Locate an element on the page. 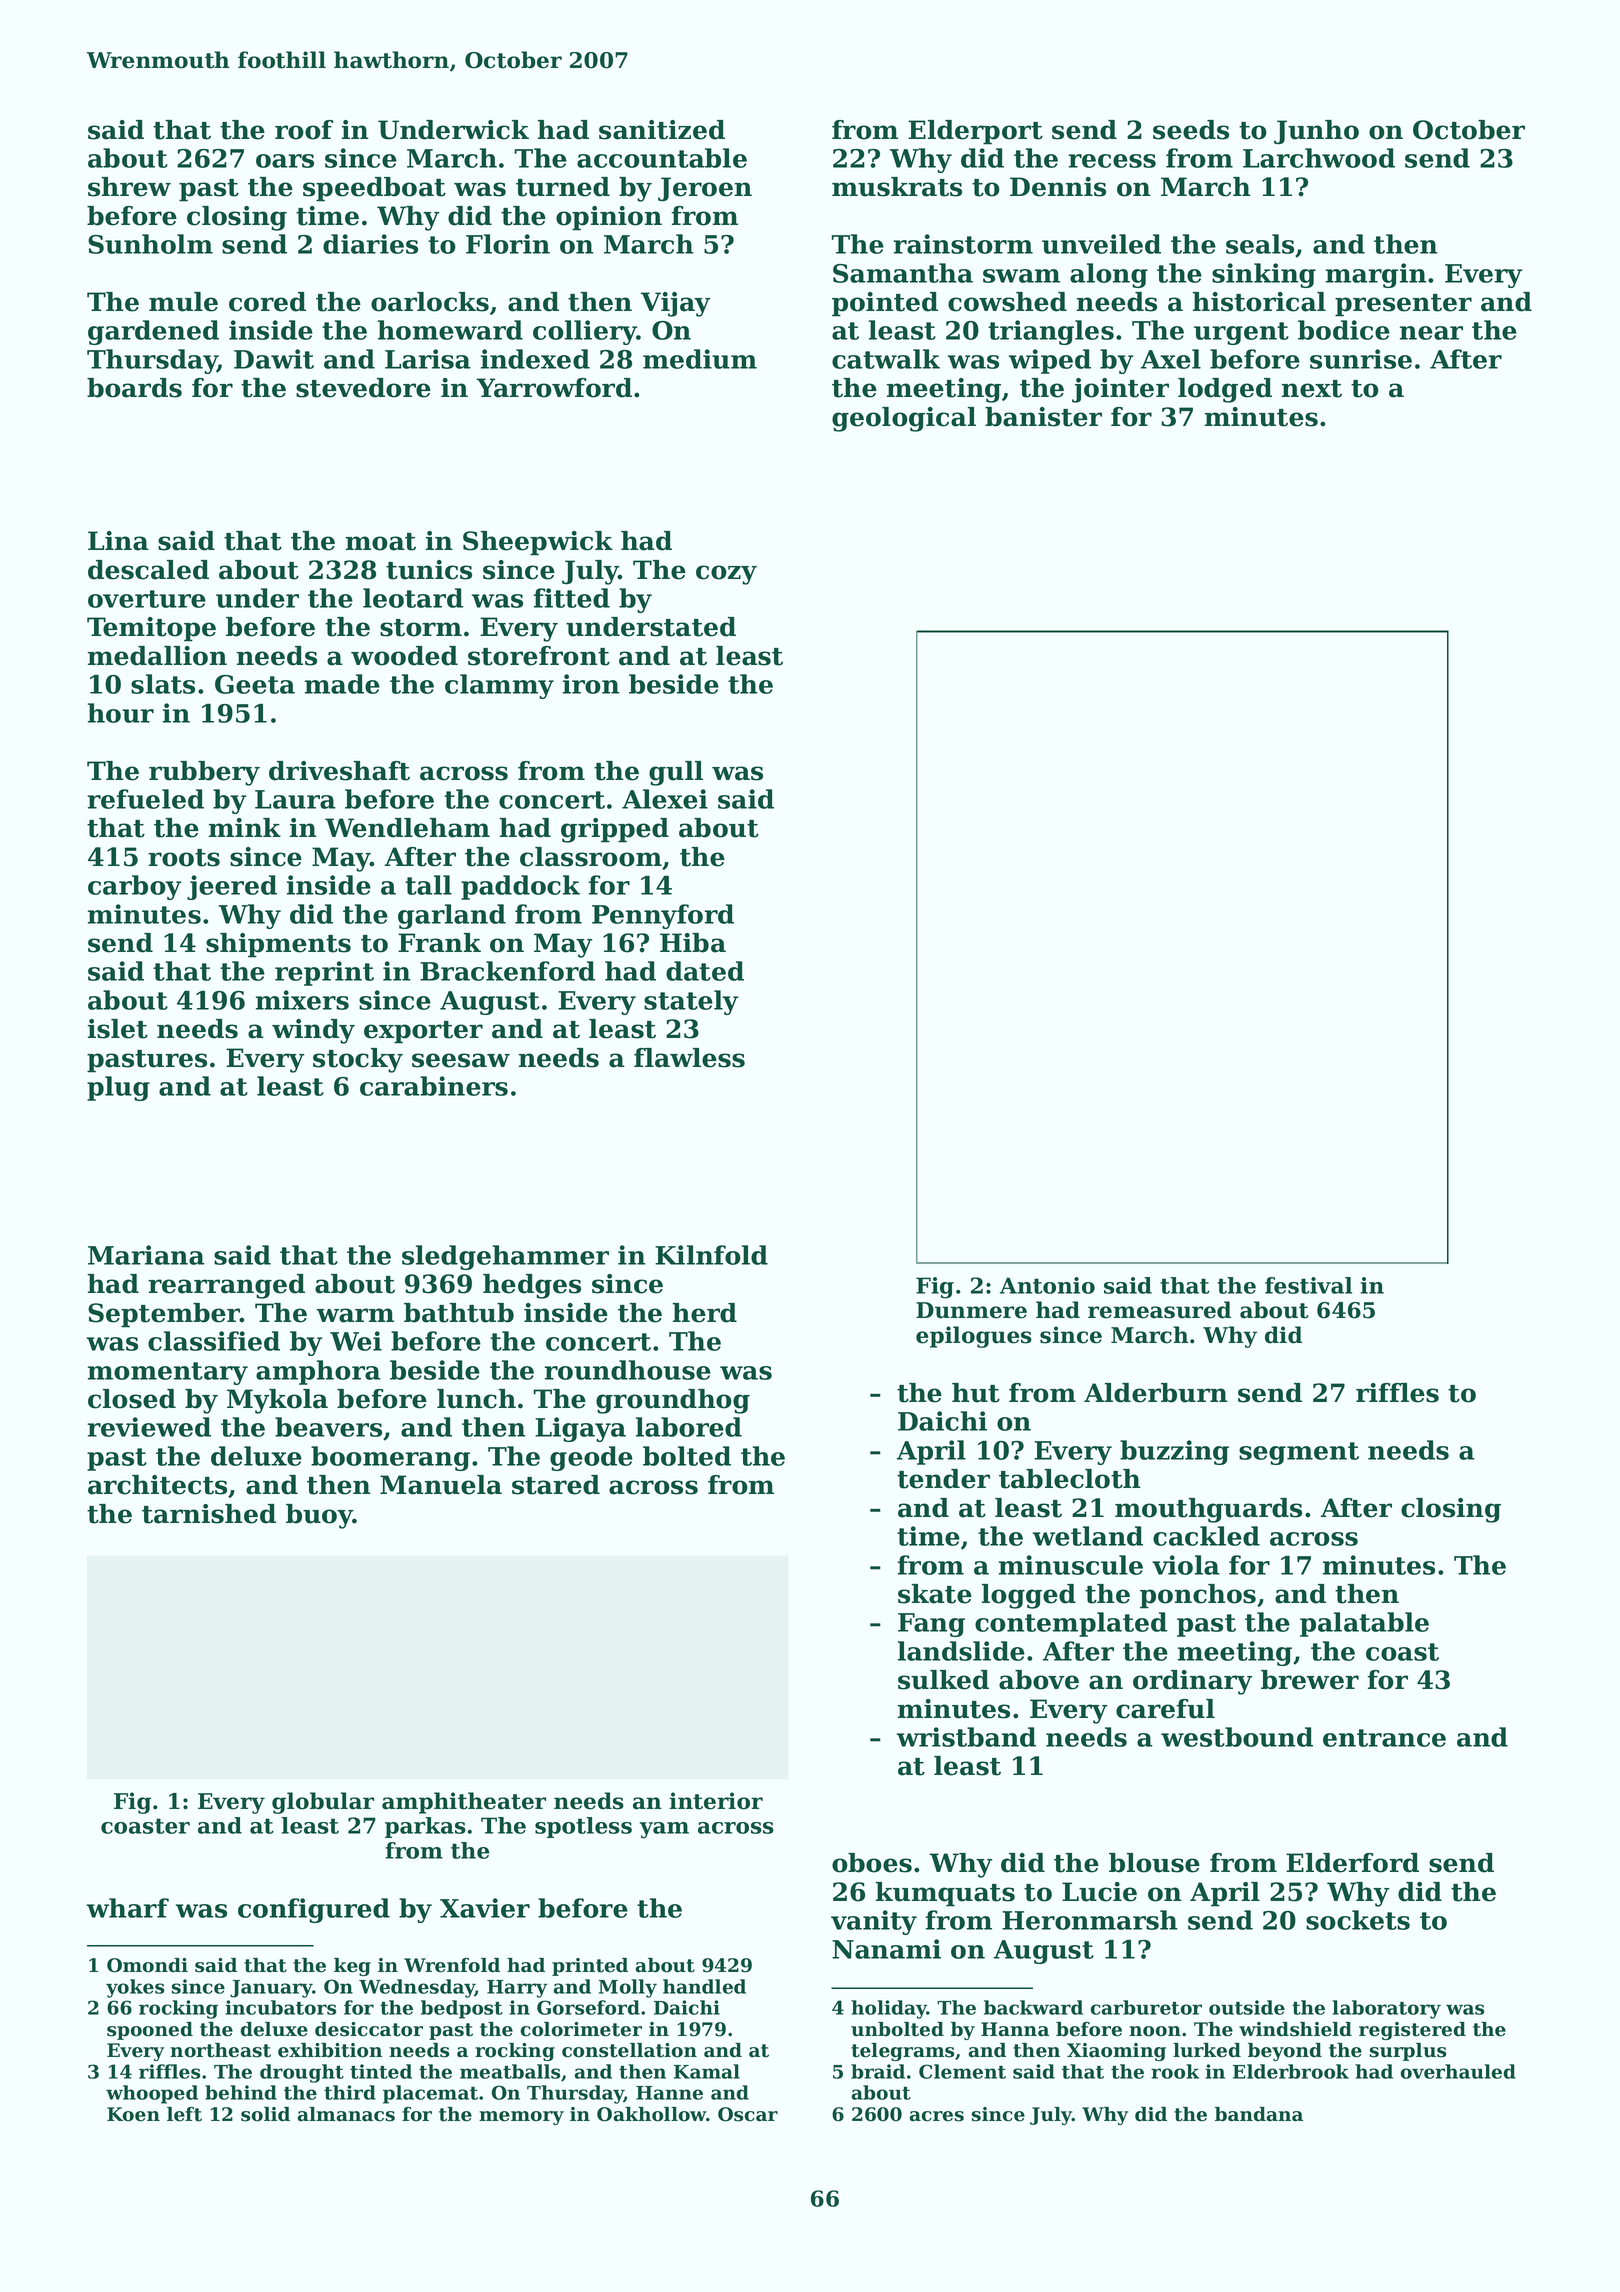 The image size is (1620, 2292). next is located at coordinates (1312, 389).
